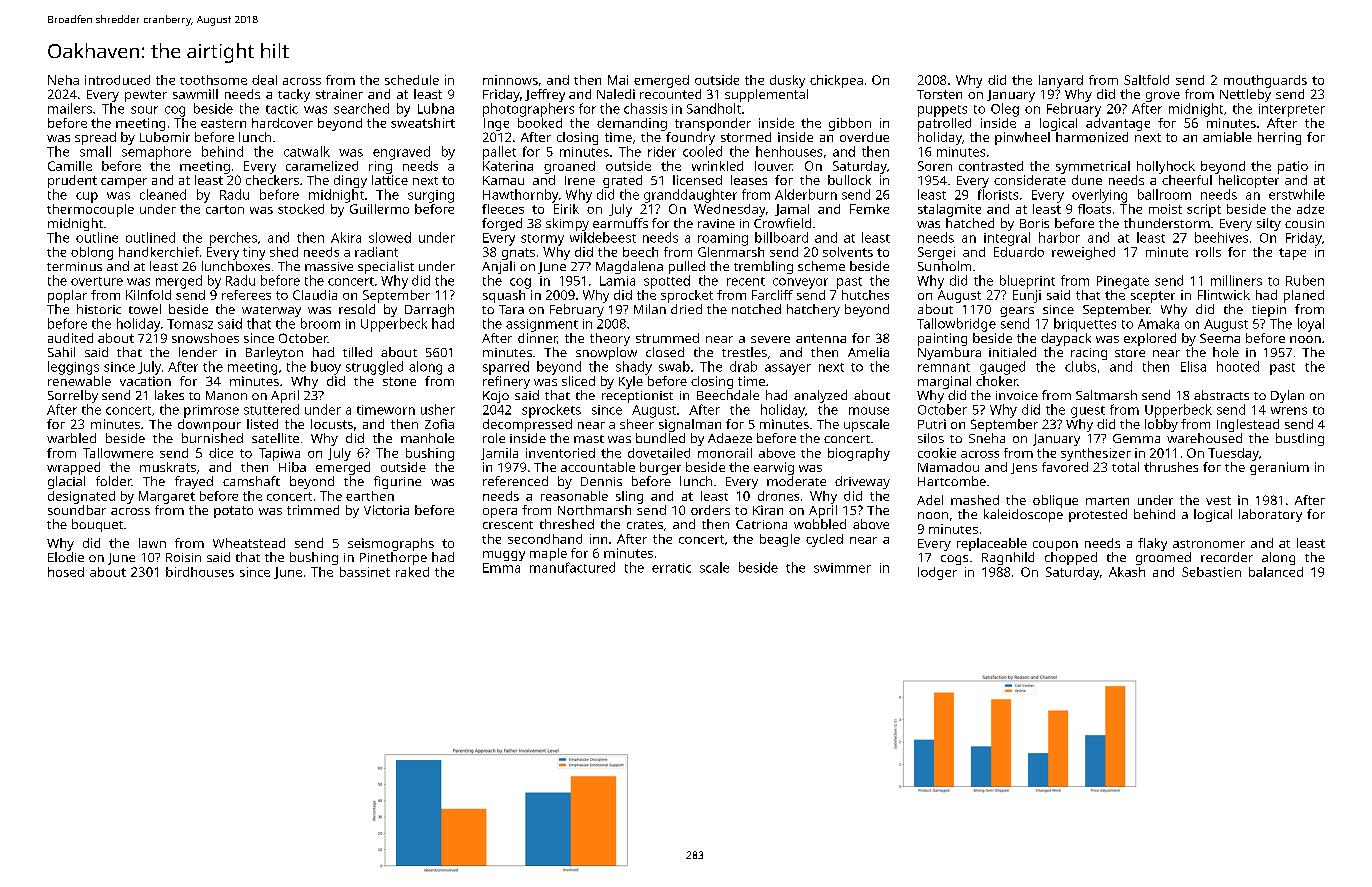 The image size is (1372, 887). What do you see at coordinates (510, 80) in the screenshot?
I see `minnows` at bounding box center [510, 80].
